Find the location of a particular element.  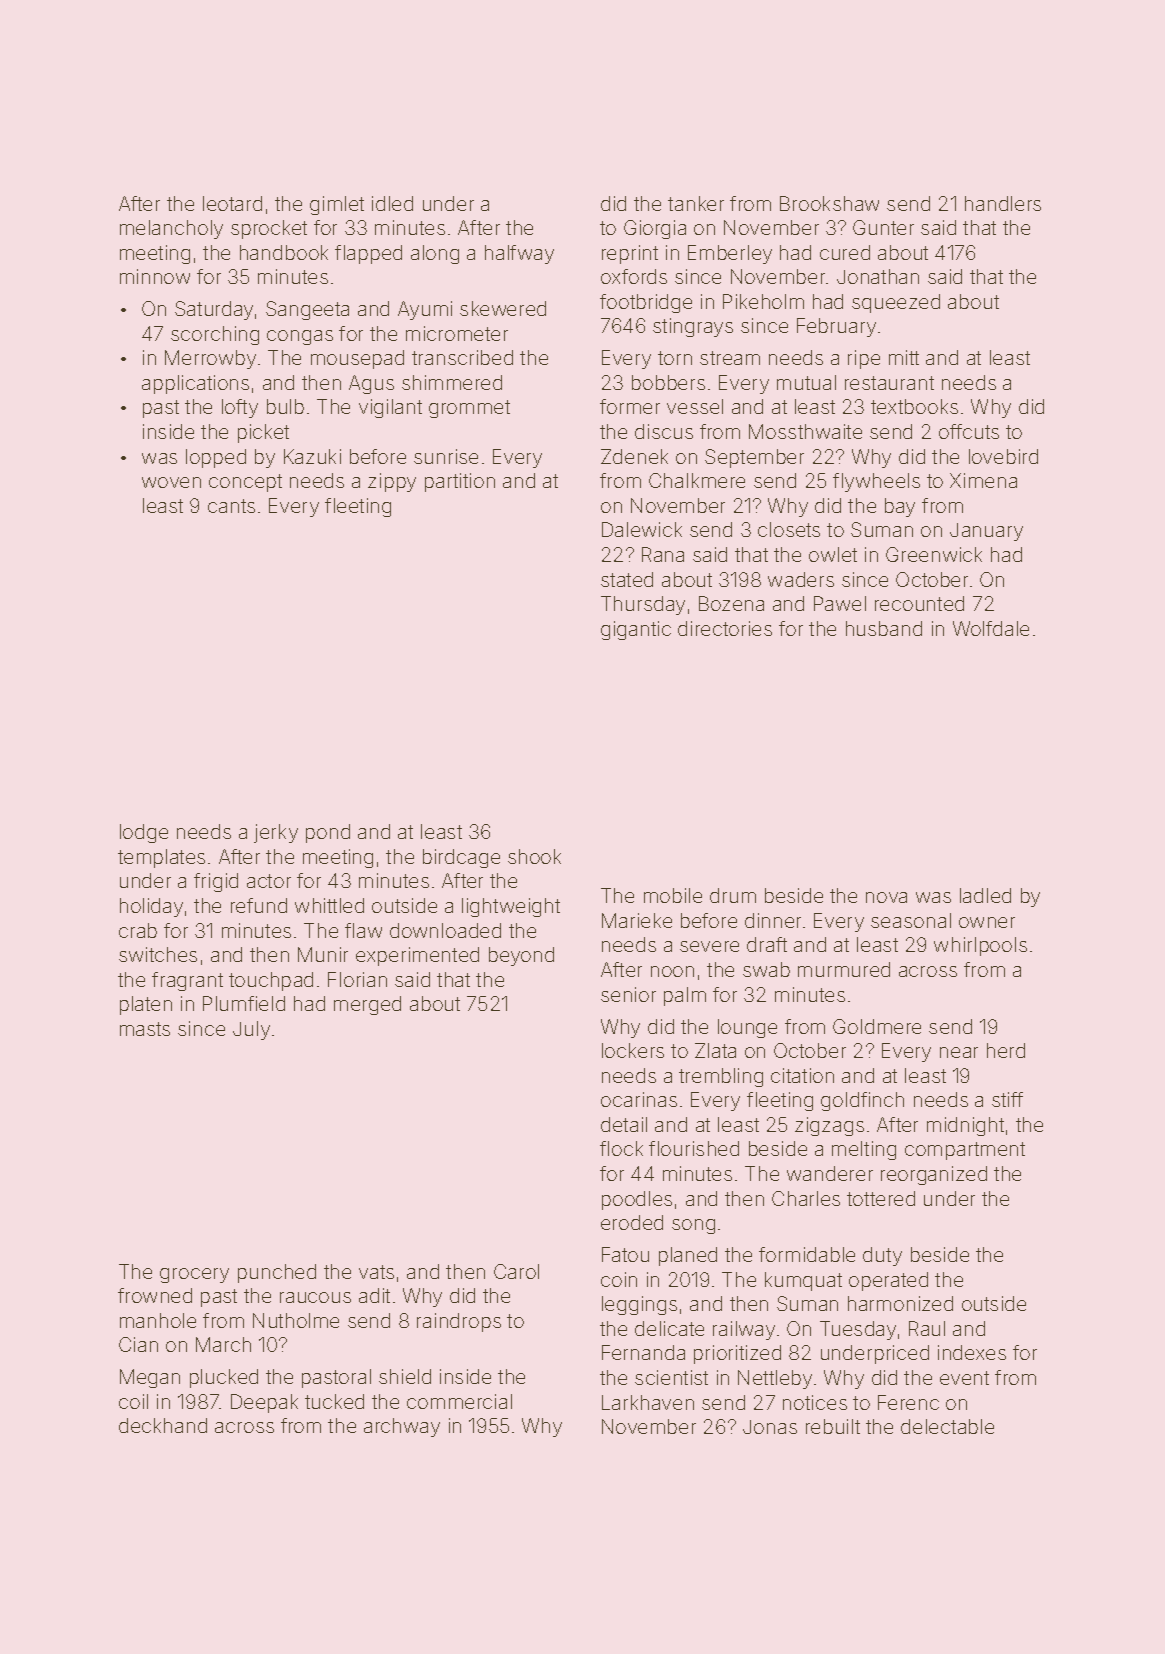

drum is located at coordinates (733, 895).
